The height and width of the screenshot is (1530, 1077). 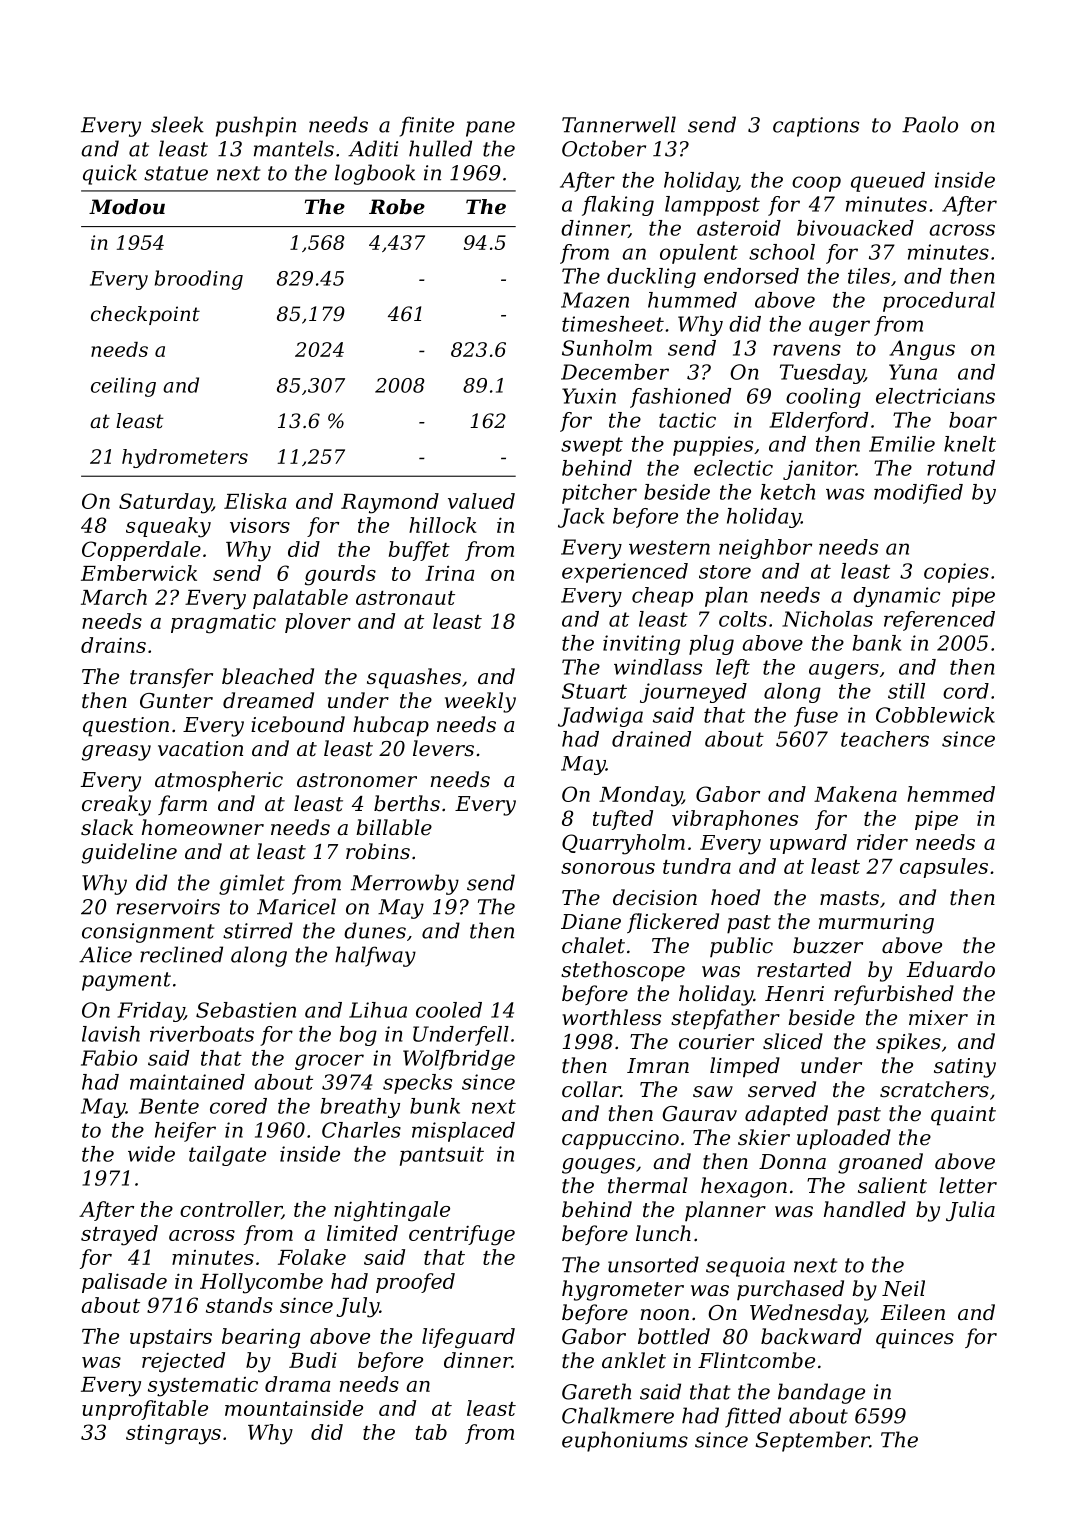 What do you see at coordinates (126, 981) in the screenshot?
I see `payment` at bounding box center [126, 981].
